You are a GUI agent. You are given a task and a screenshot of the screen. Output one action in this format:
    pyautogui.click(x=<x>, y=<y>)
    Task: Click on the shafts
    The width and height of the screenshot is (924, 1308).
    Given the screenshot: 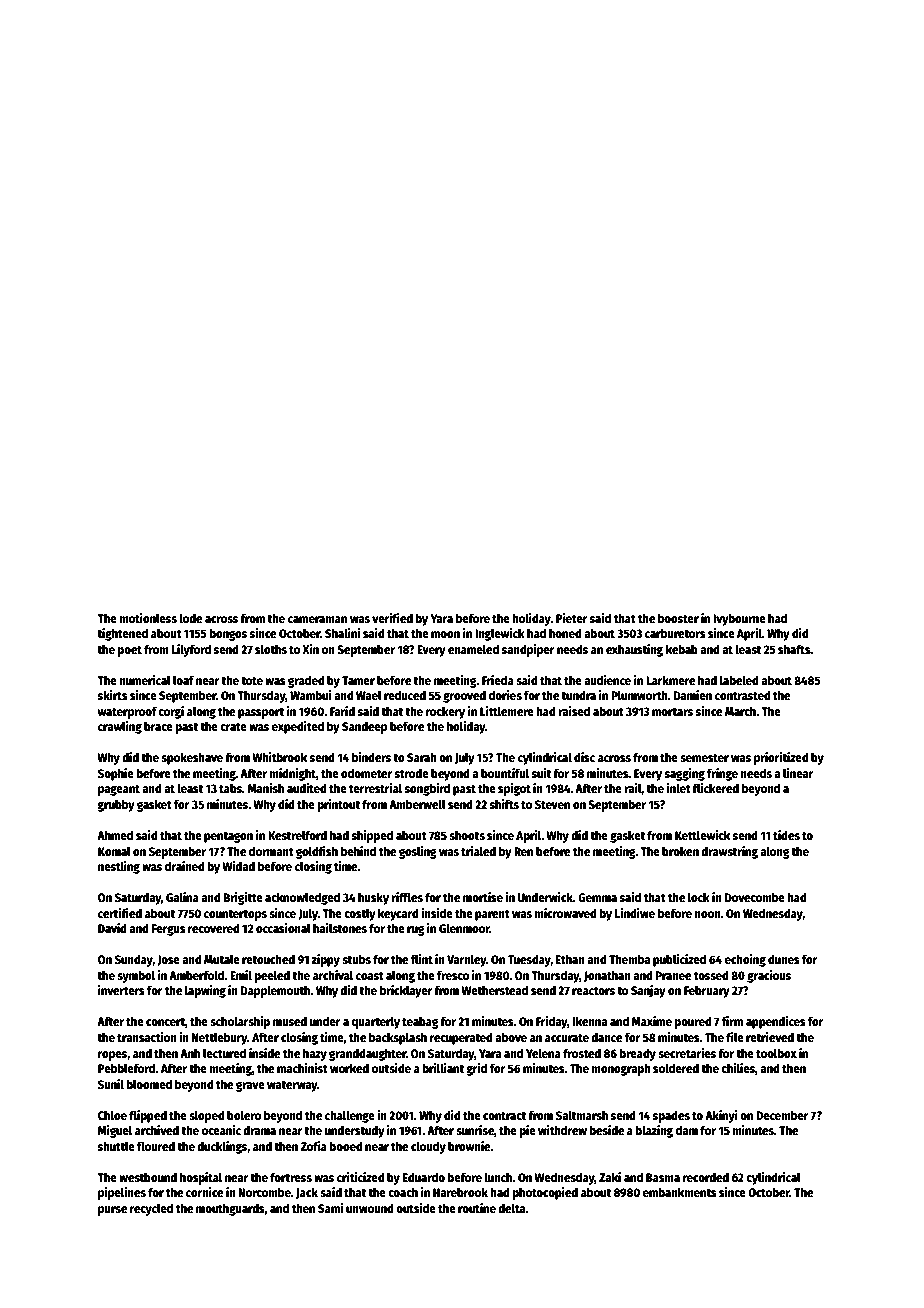 What is the action you would take?
    pyautogui.click(x=794, y=649)
